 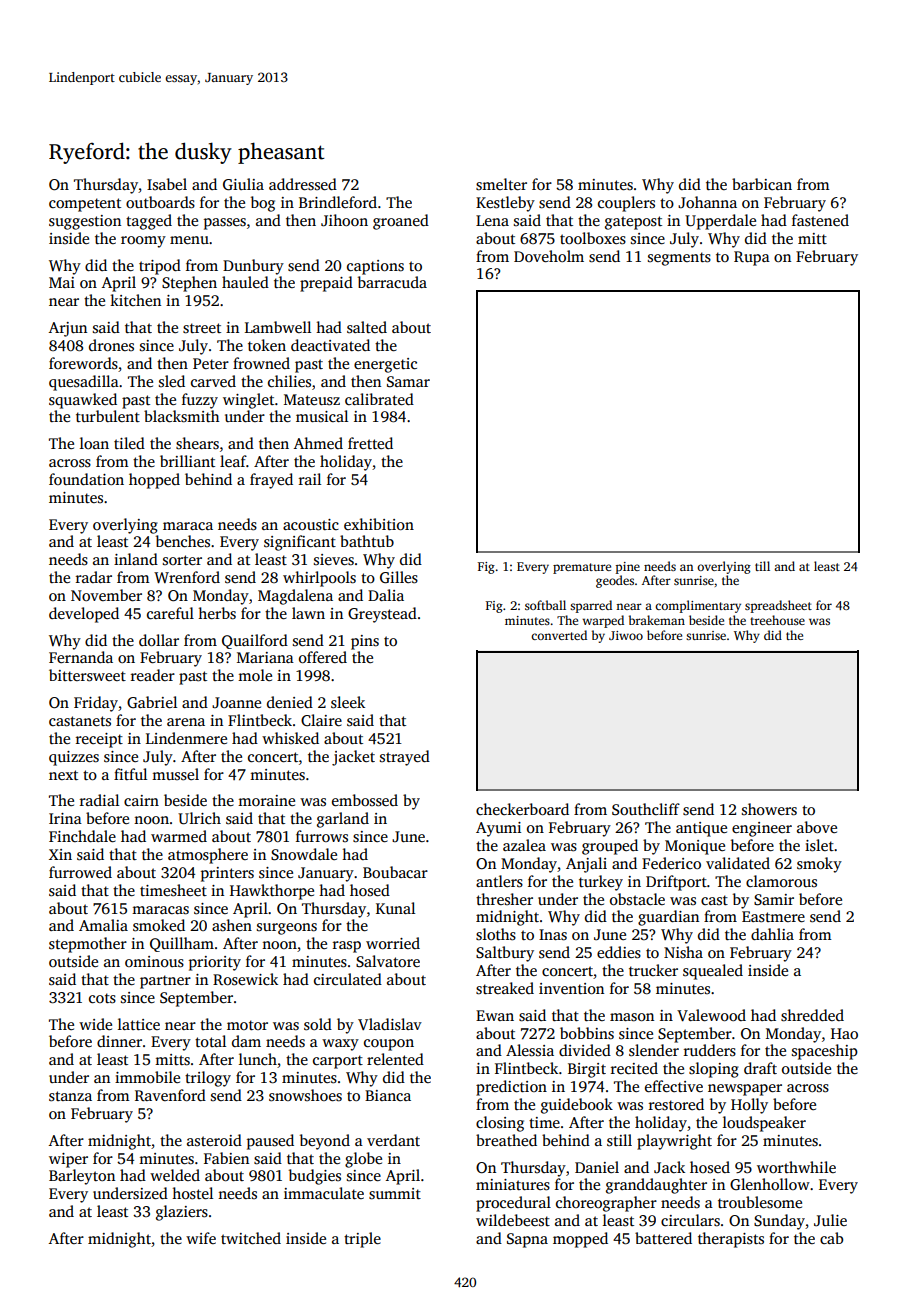 I want to click on Stephen, so click(x=189, y=284).
